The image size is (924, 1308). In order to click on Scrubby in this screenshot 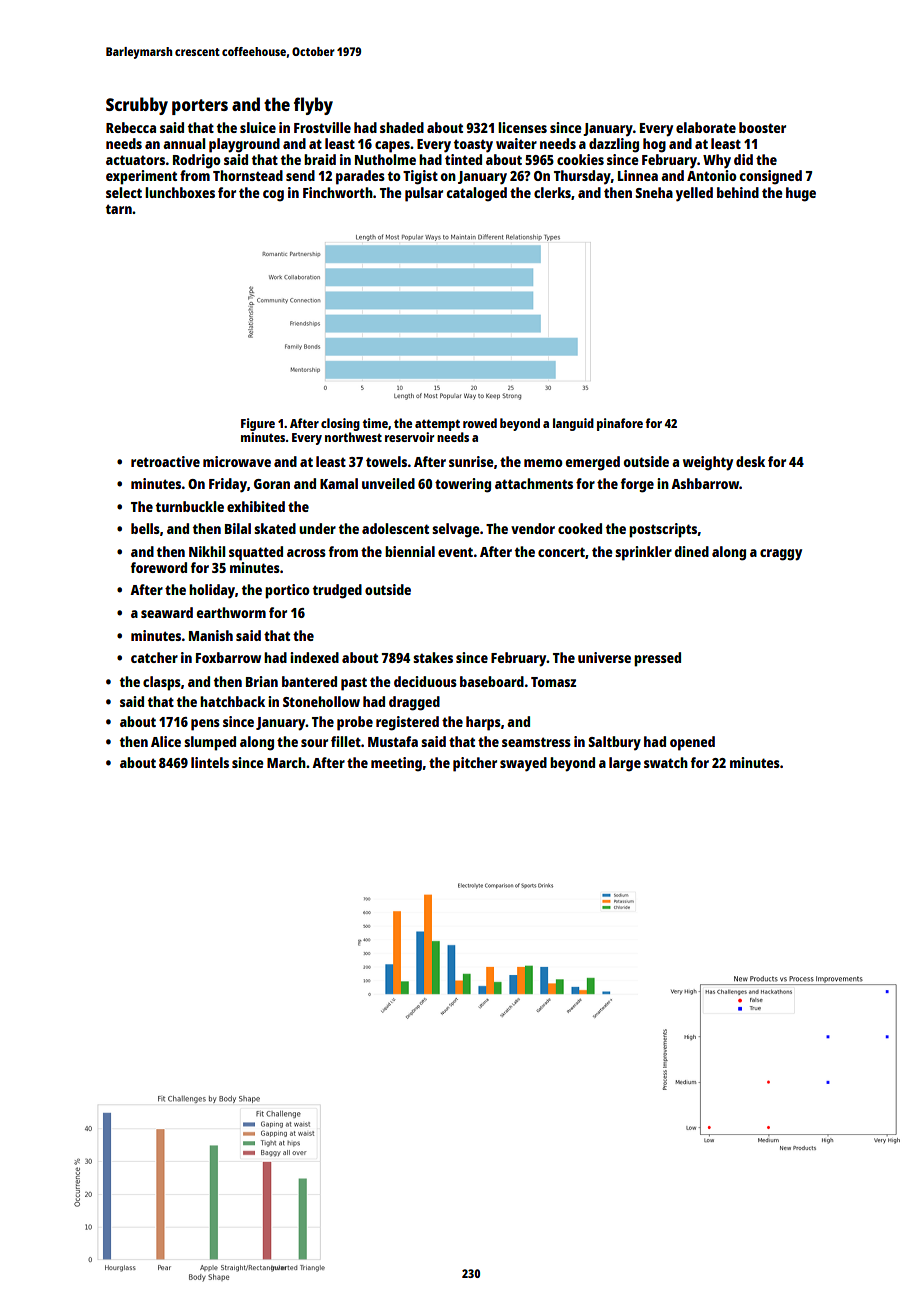, I will do `click(137, 106)`.
